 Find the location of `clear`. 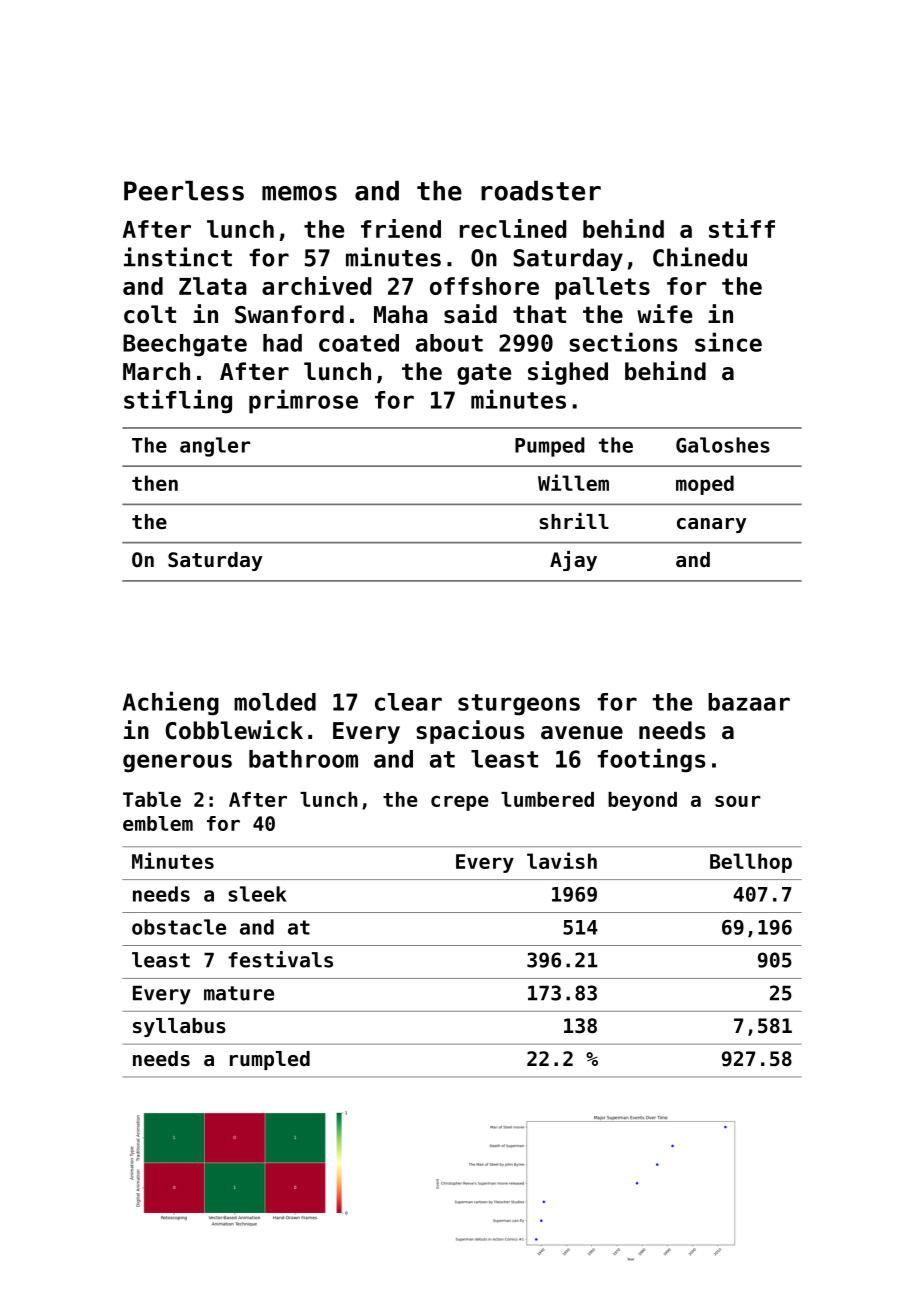

clear is located at coordinates (408, 702).
